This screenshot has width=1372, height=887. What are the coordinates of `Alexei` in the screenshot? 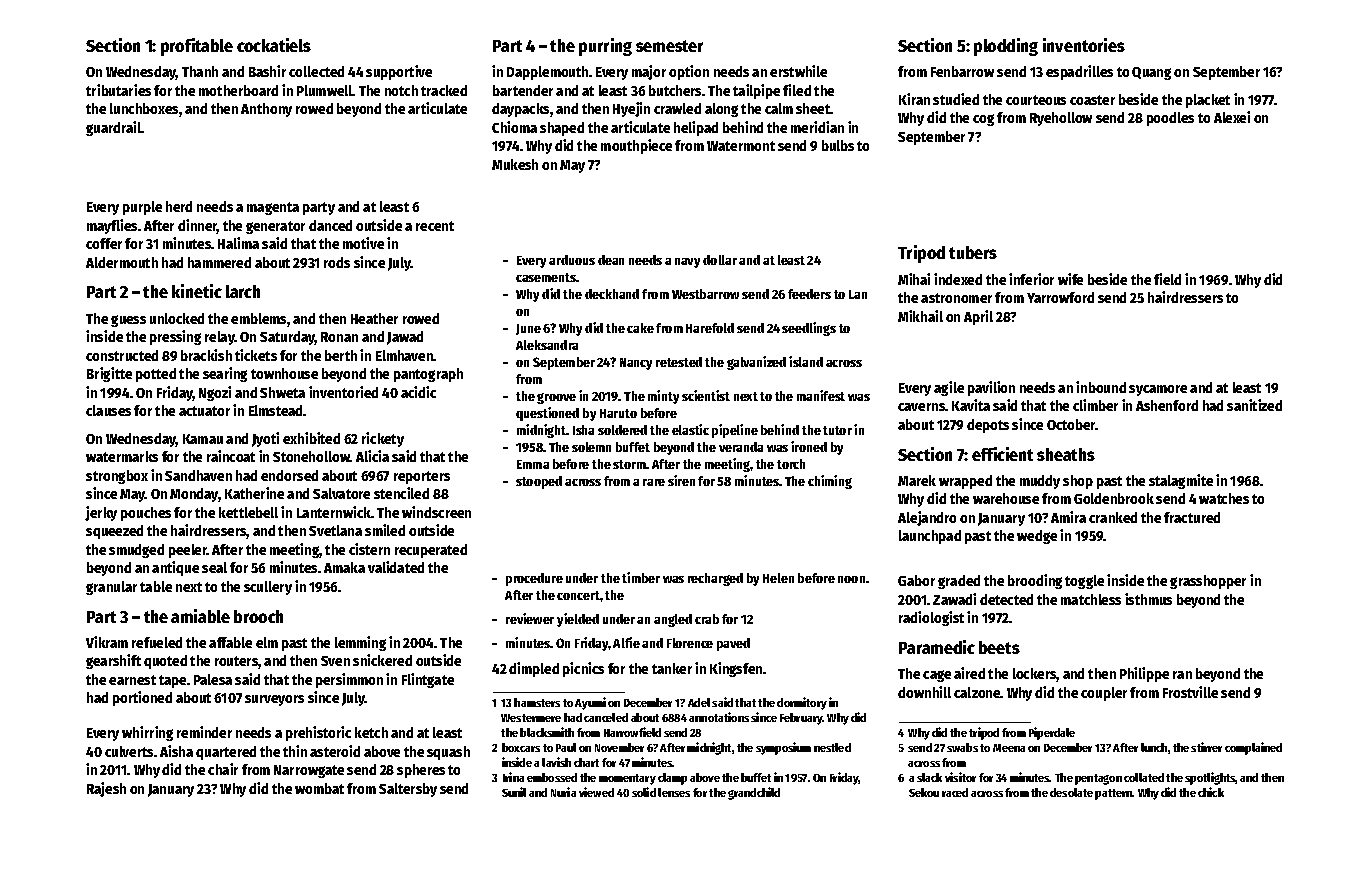 It's located at (1232, 117).
